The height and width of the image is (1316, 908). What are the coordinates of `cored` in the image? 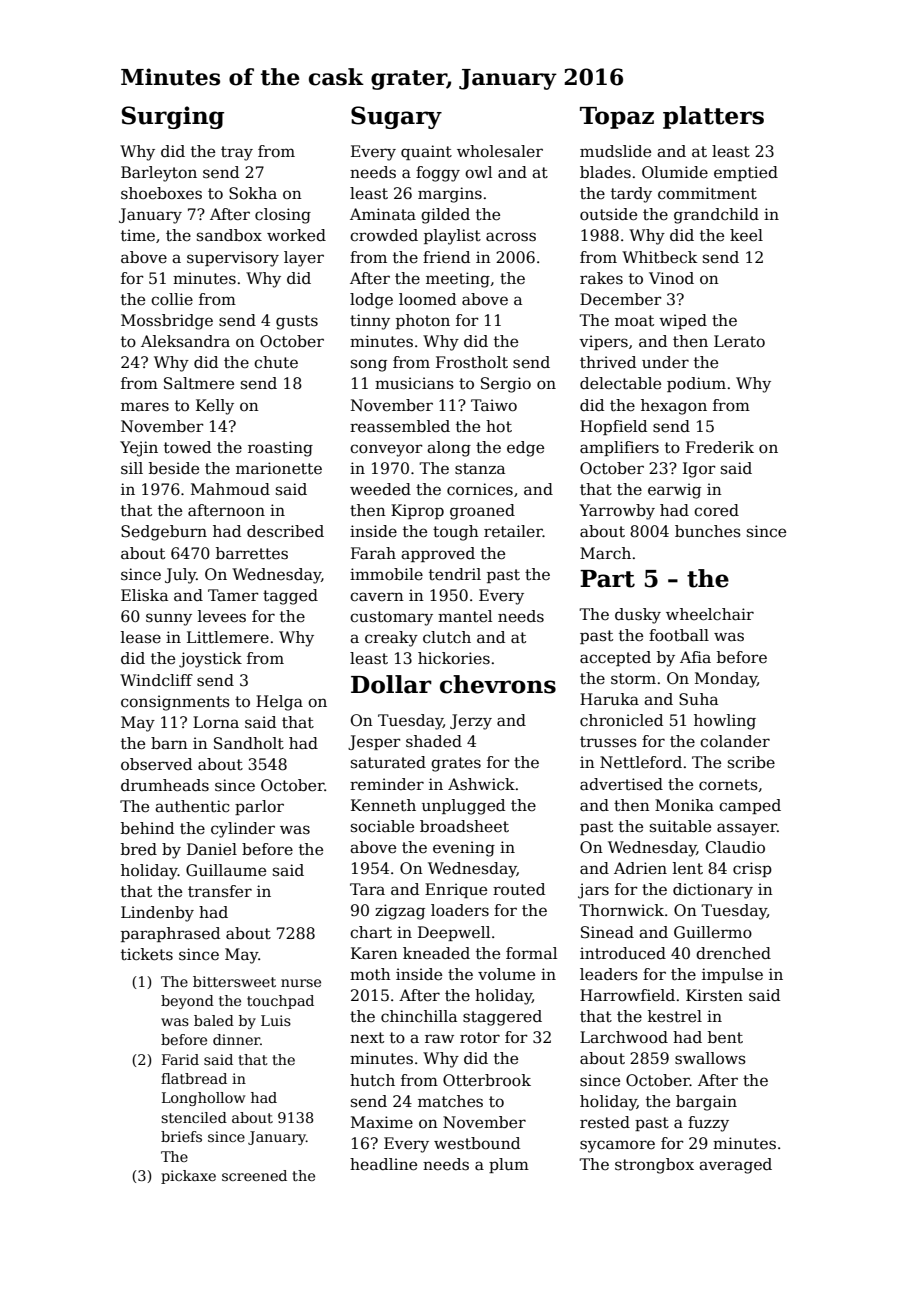 It's located at (716, 510).
